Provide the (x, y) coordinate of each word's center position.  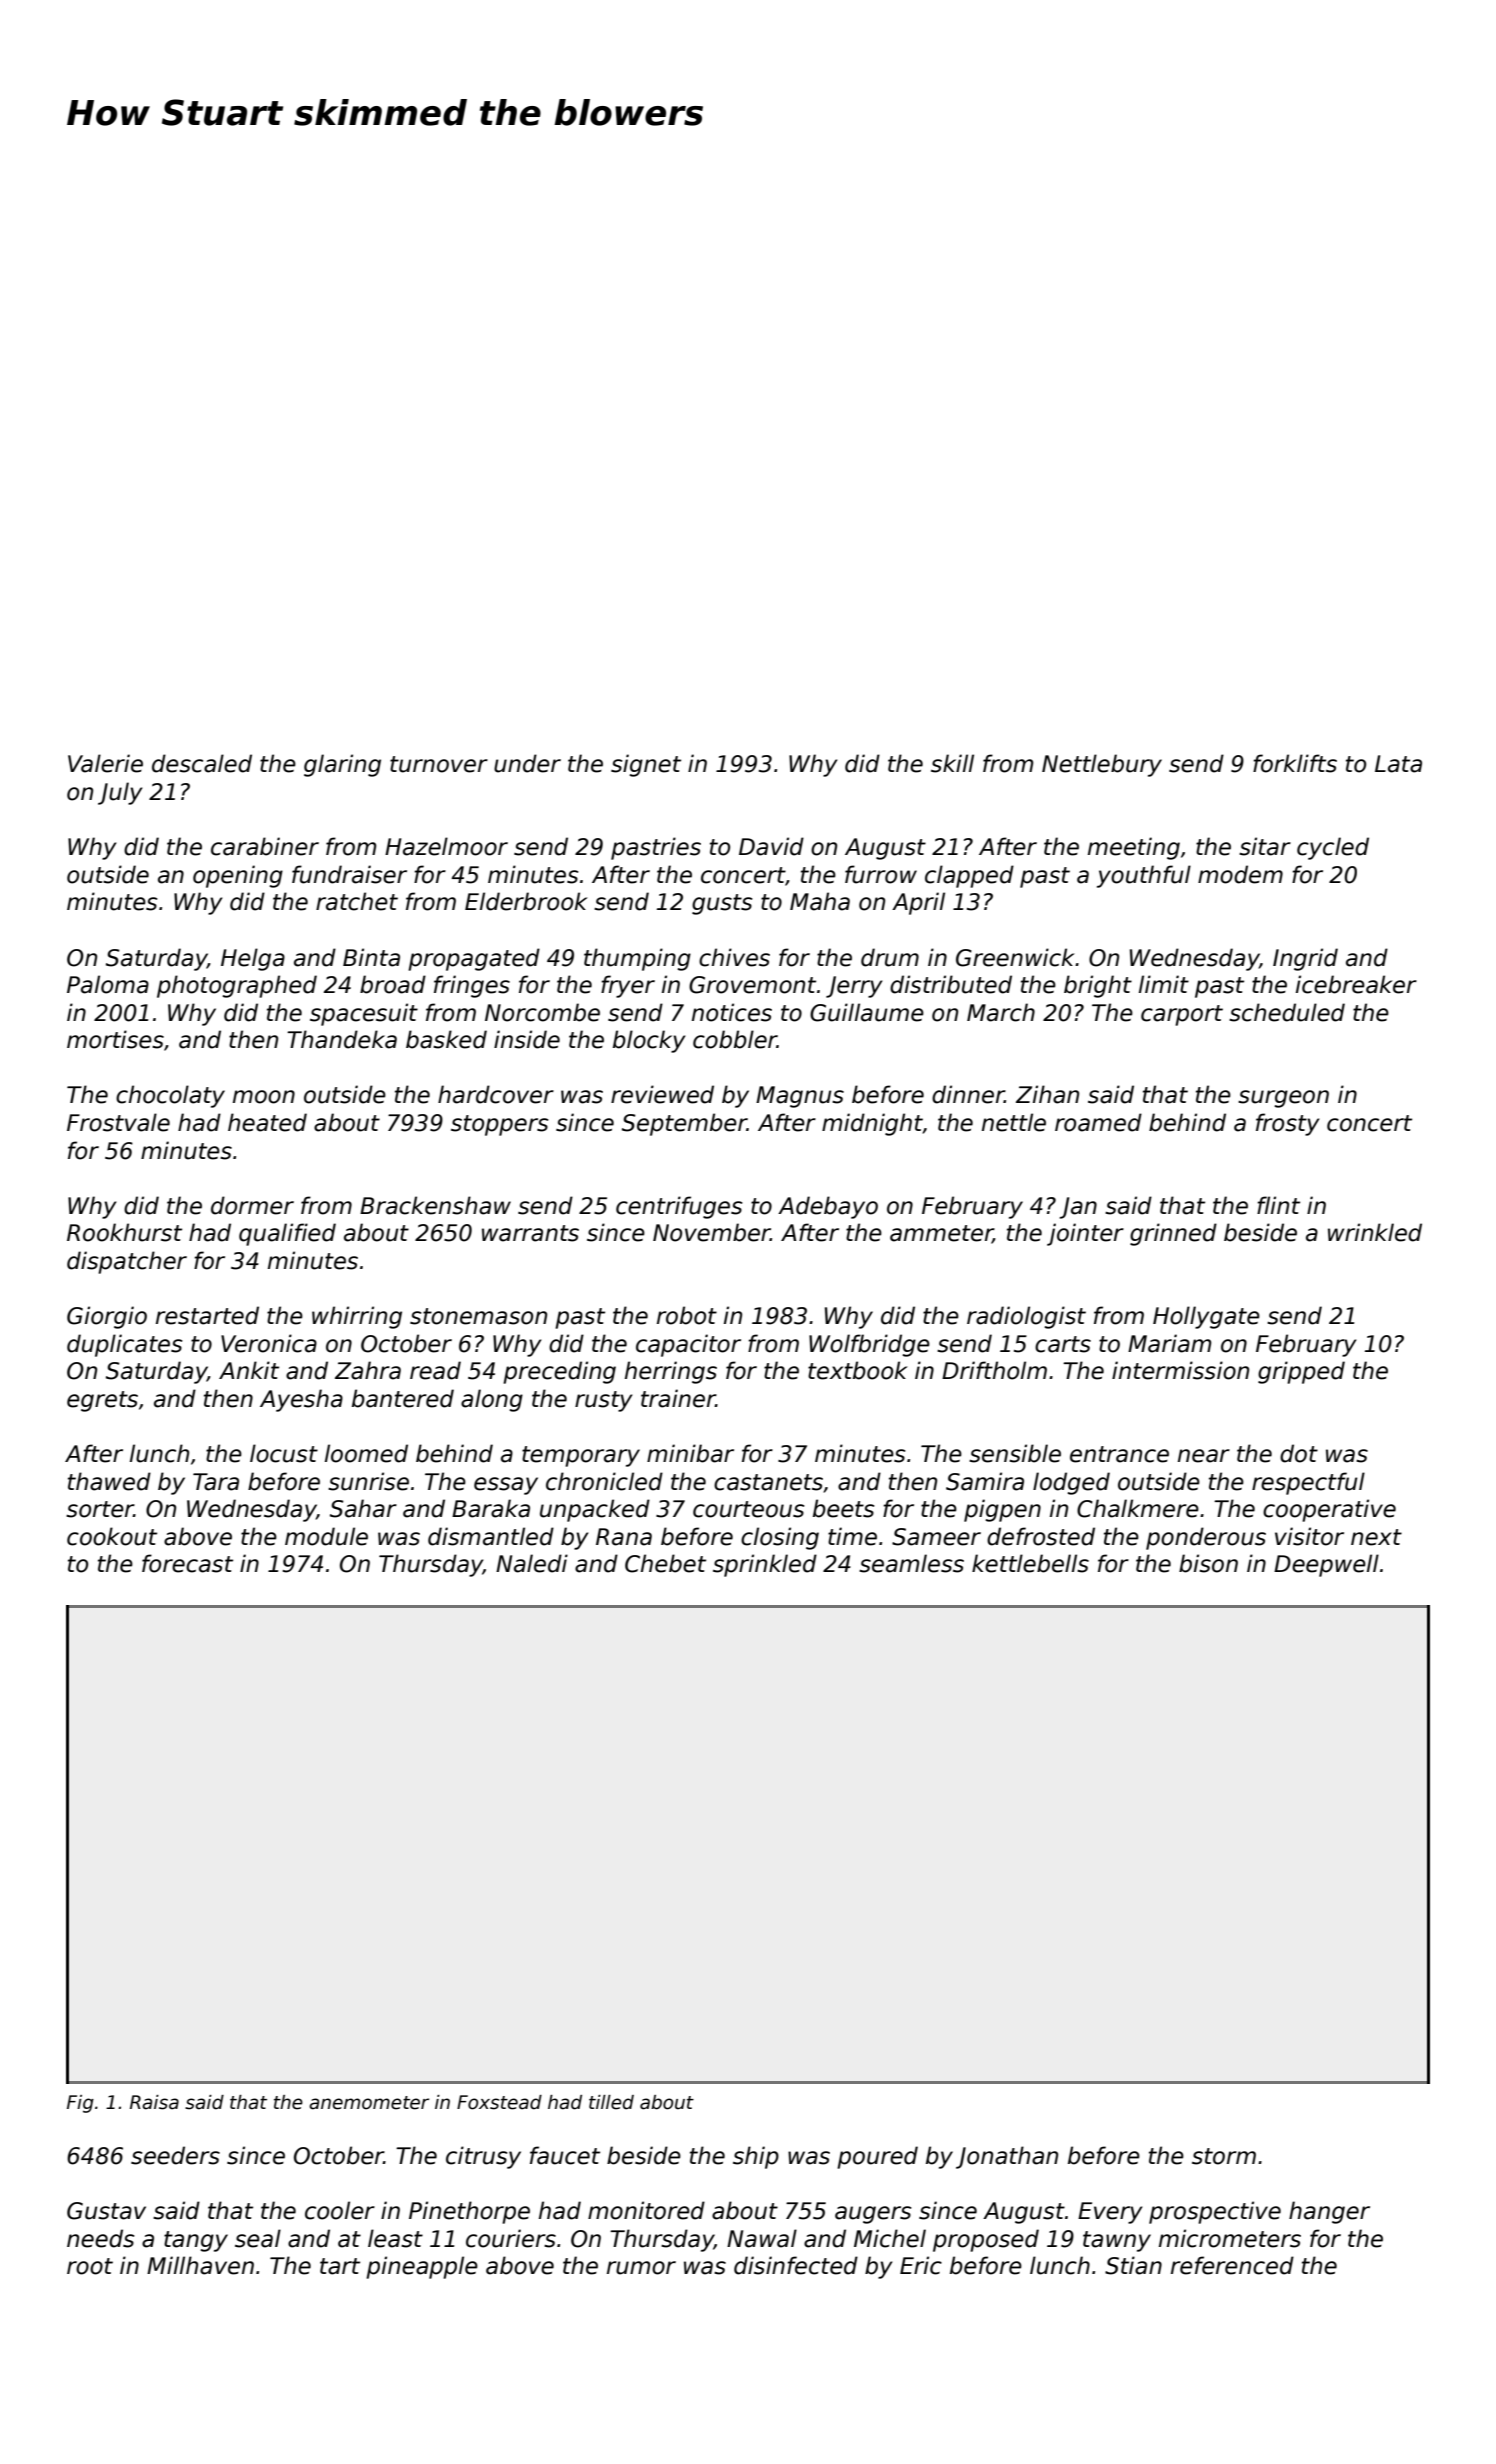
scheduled (1287, 1012)
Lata (1398, 764)
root (90, 2266)
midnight (872, 1124)
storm (1224, 2156)
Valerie (105, 763)
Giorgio (107, 1317)
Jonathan (1007, 2157)
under (527, 763)
